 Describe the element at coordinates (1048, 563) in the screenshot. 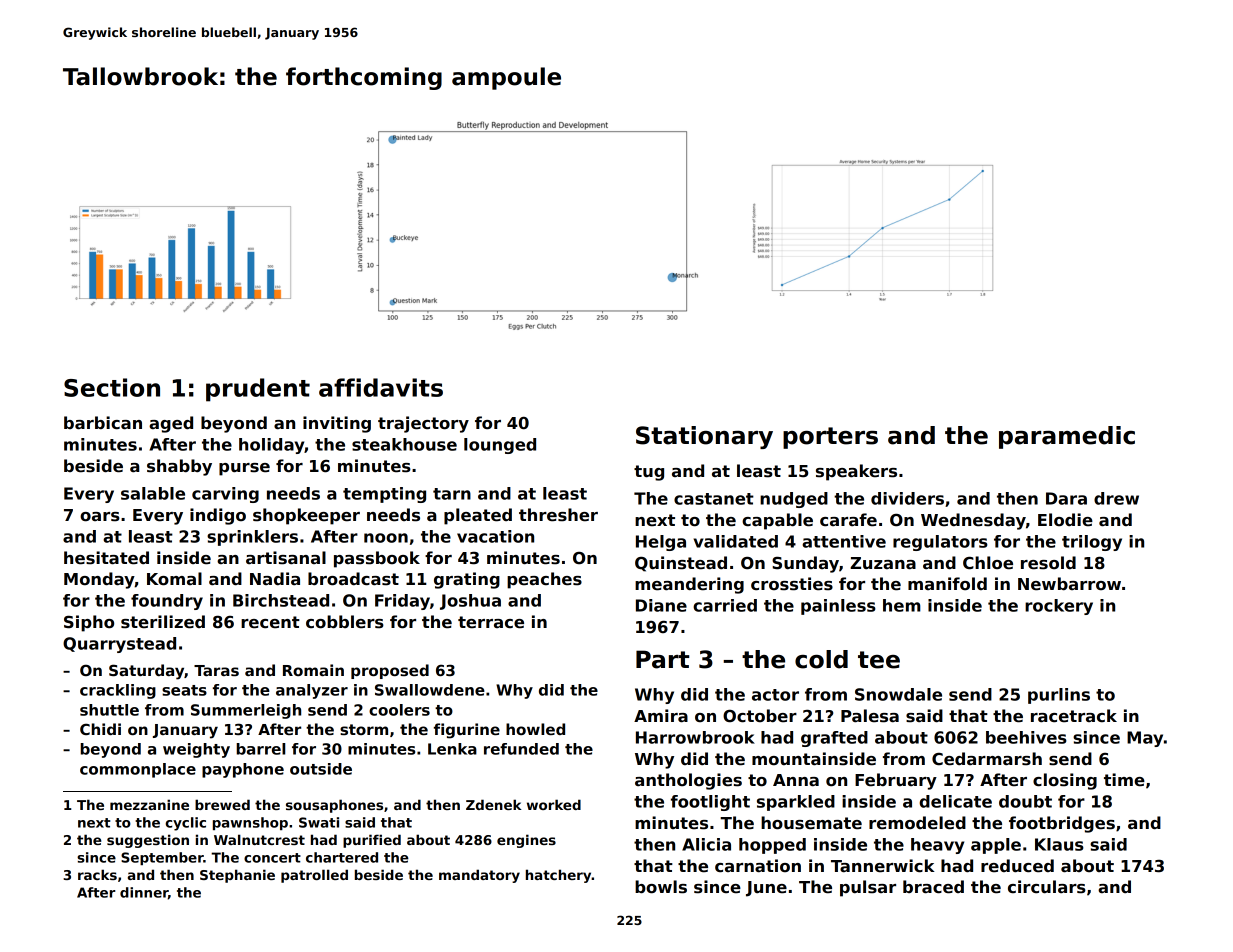

I see `resold` at that location.
